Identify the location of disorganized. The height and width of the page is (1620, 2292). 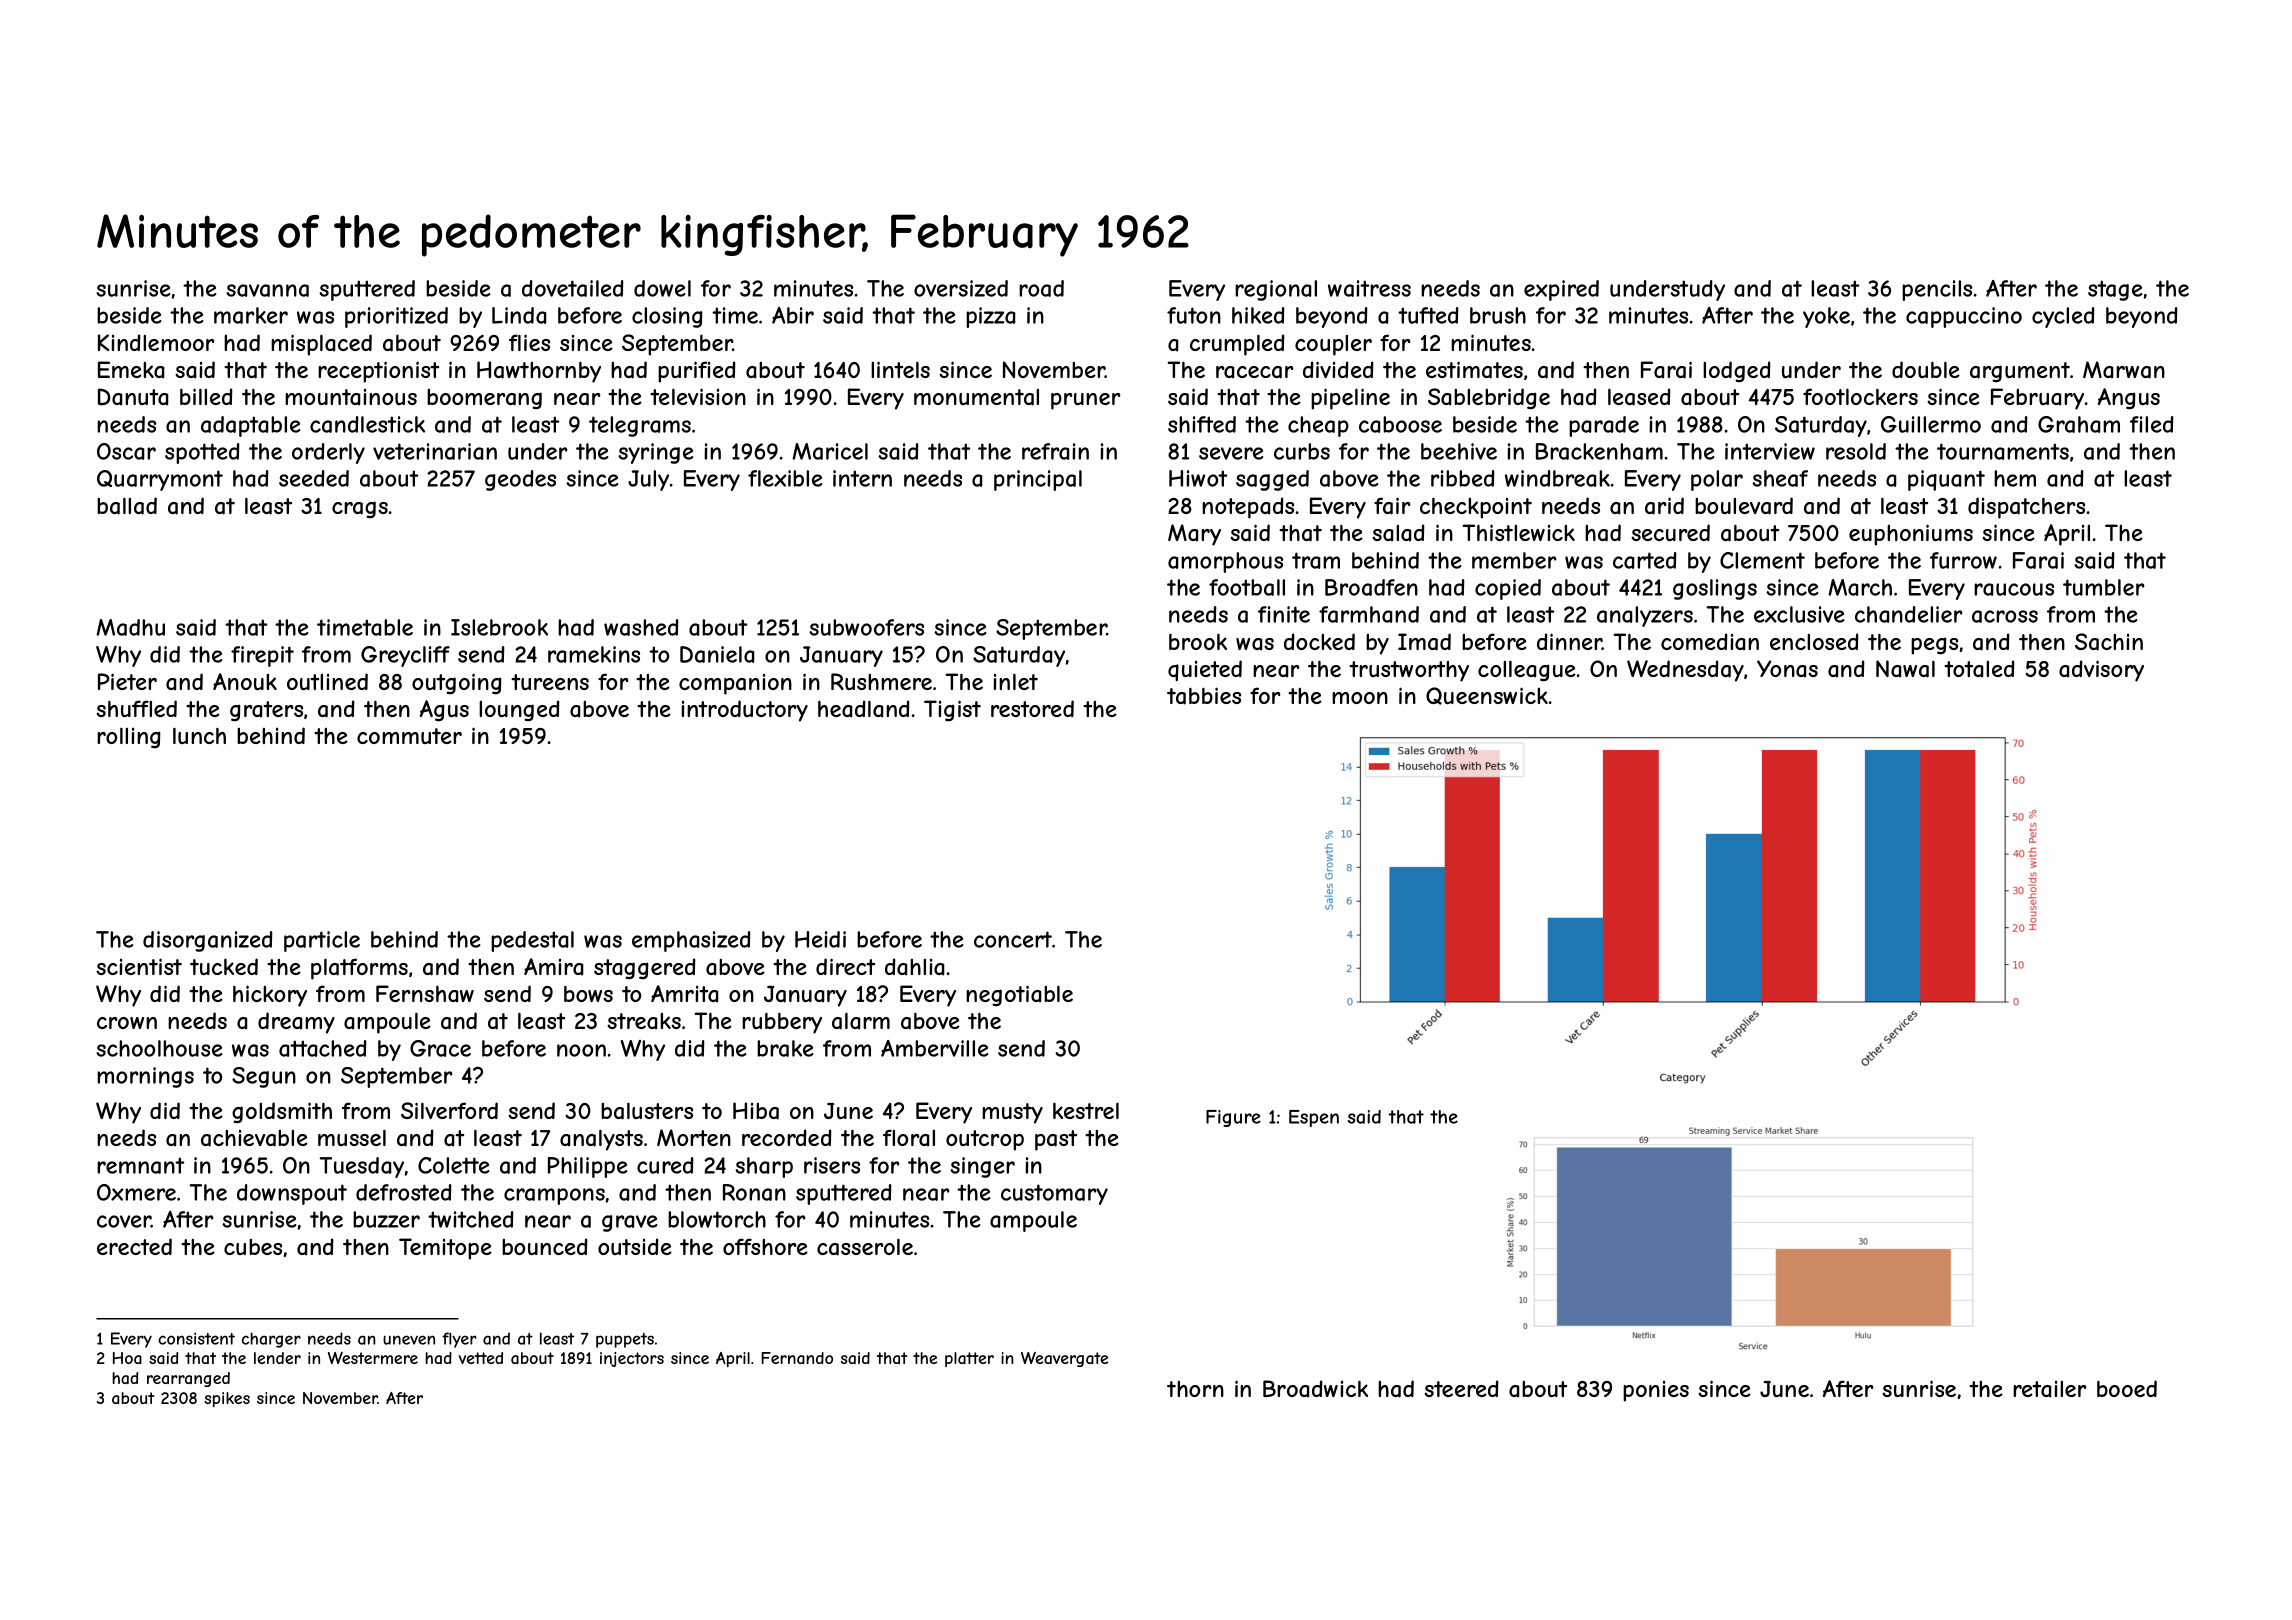
(208, 941).
